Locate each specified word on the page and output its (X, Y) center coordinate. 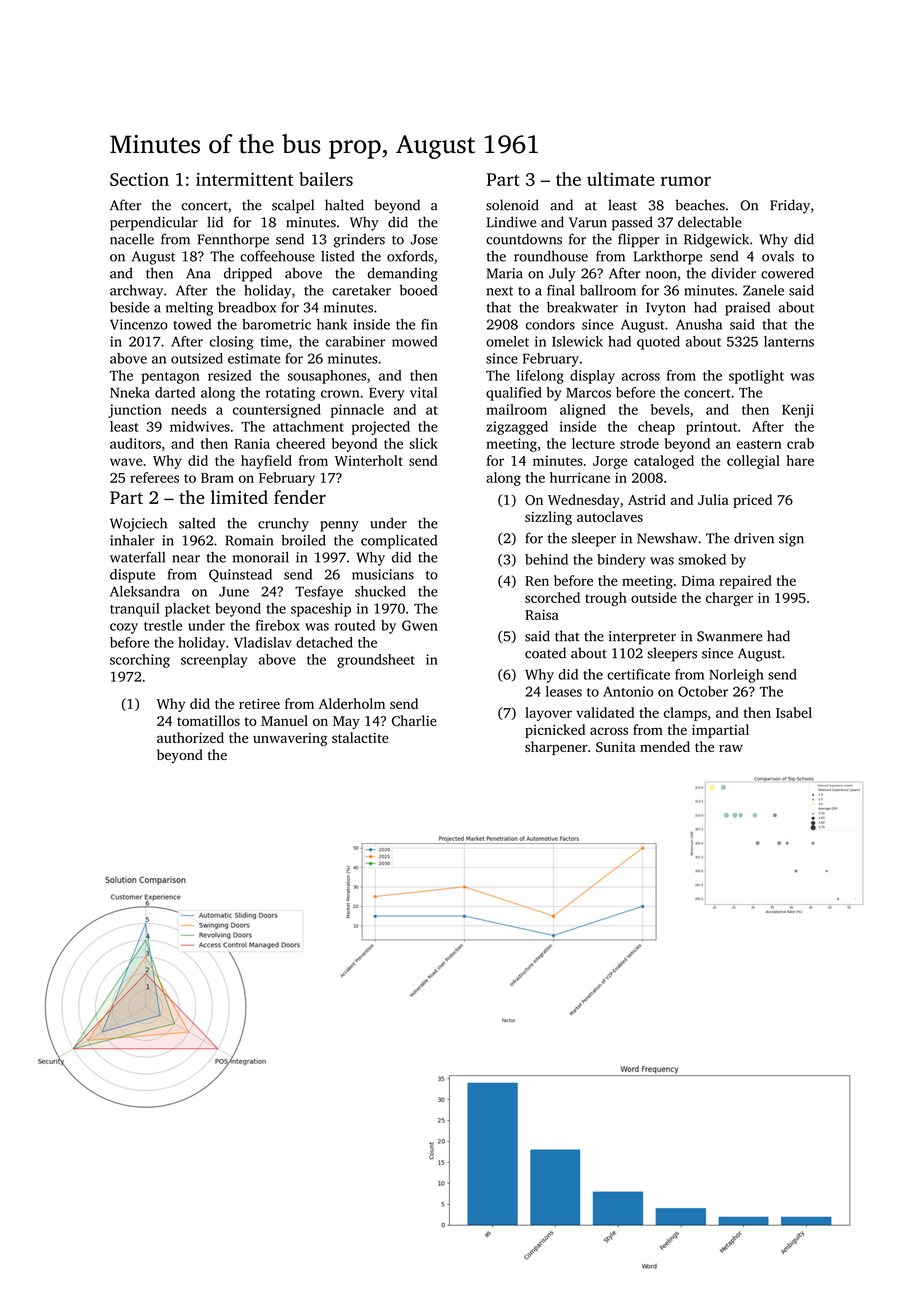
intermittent (244, 179)
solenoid (512, 205)
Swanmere (730, 636)
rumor (686, 181)
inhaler (132, 540)
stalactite (360, 737)
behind (546, 559)
